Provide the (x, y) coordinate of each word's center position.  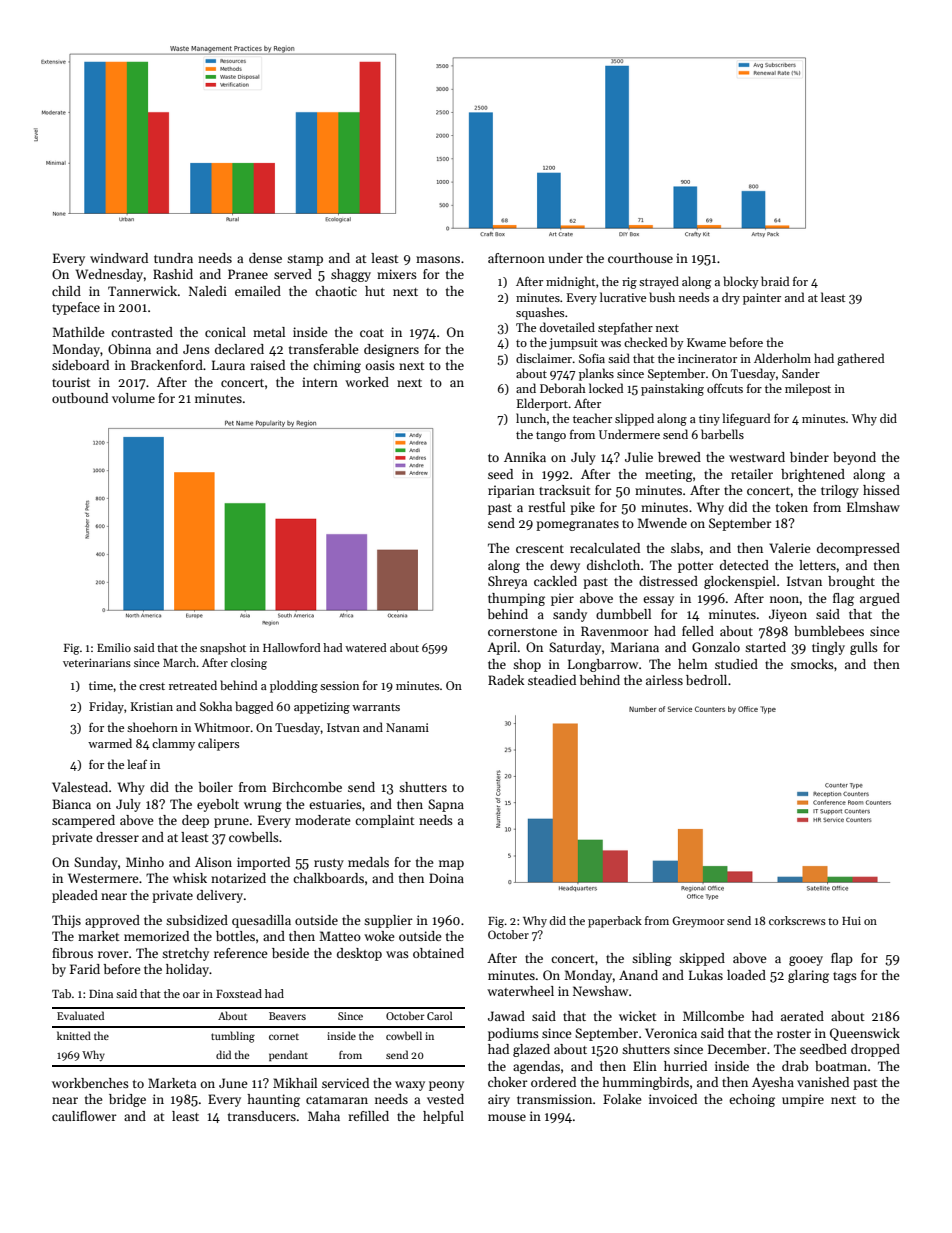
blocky (741, 282)
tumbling (233, 1037)
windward (119, 258)
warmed (110, 743)
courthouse (640, 258)
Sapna (446, 805)
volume (133, 398)
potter (696, 567)
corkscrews (797, 920)
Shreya (507, 582)
